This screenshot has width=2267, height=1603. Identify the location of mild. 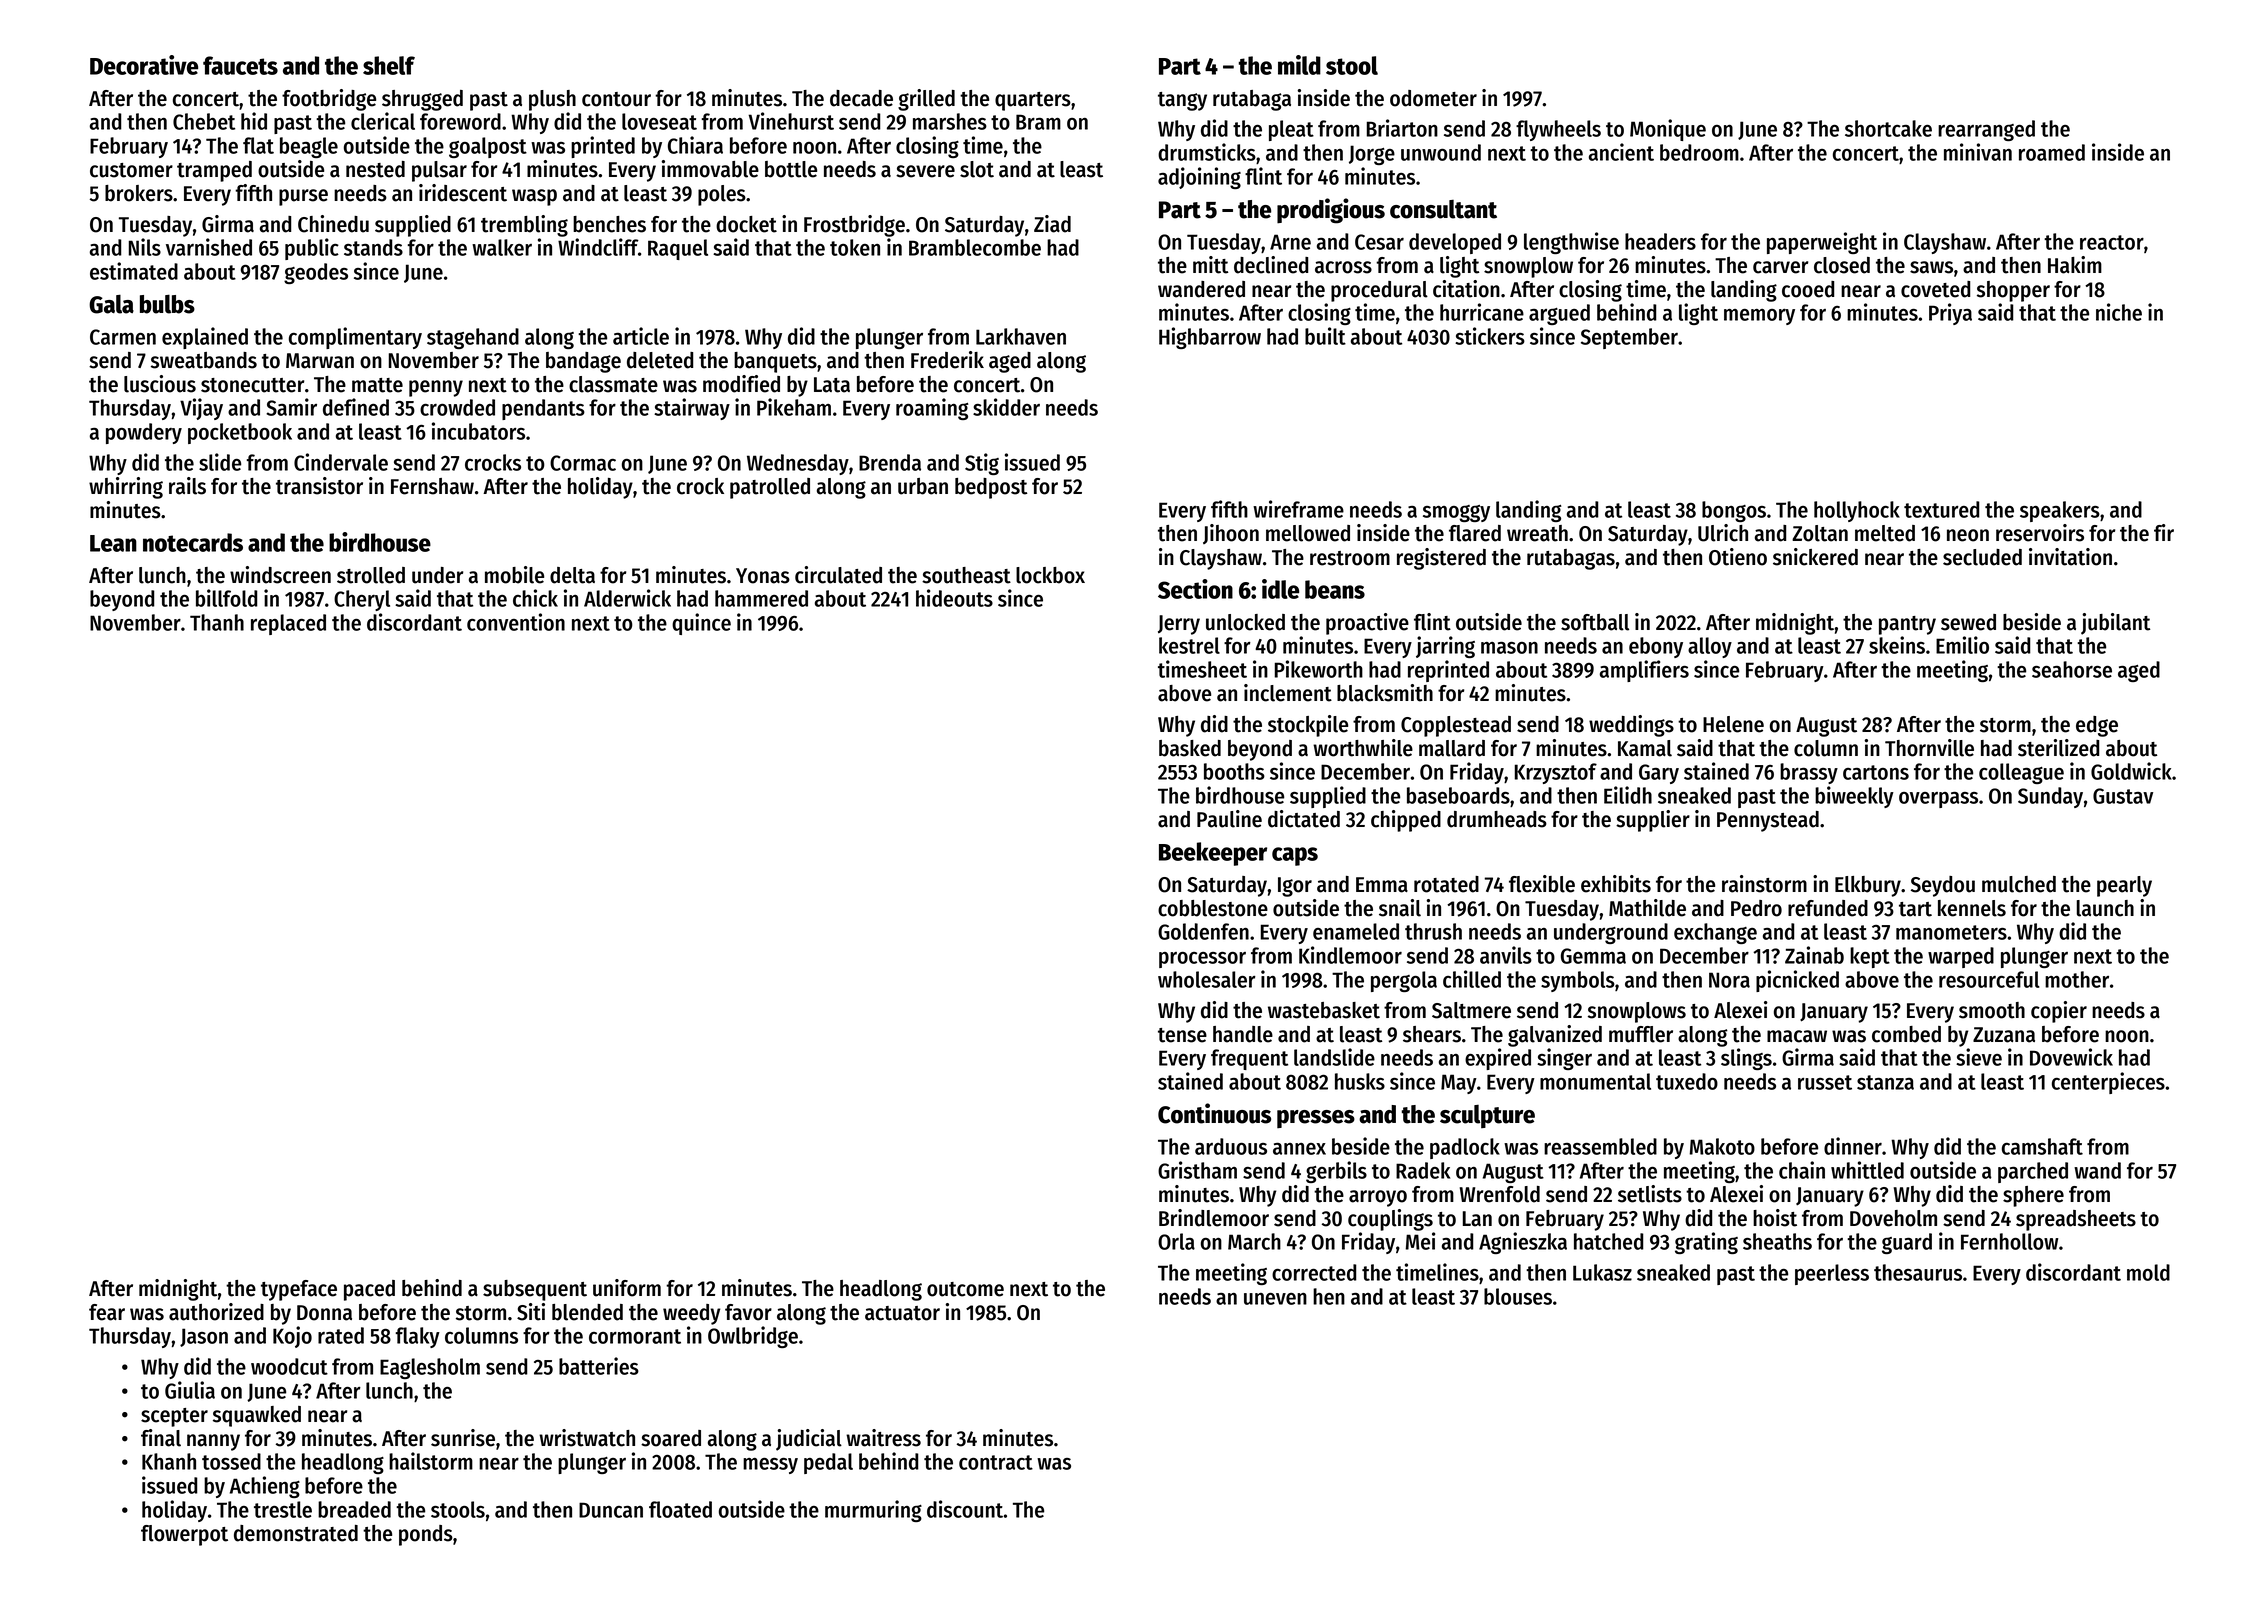
(1299, 65).
